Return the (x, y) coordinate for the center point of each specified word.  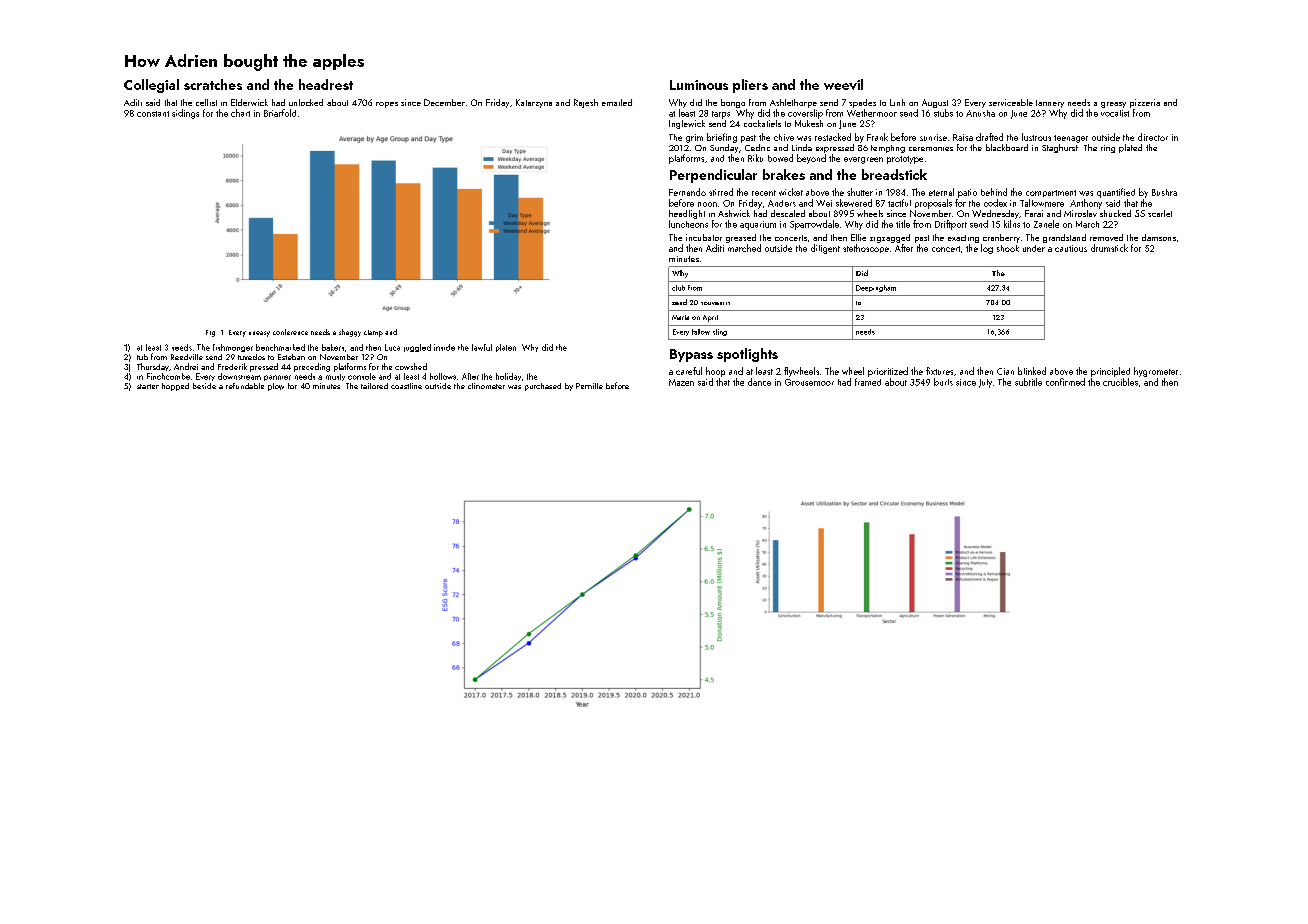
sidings (185, 114)
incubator (704, 237)
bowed (780, 158)
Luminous (699, 85)
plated (1130, 148)
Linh (897, 102)
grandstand (1064, 238)
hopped (175, 387)
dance (759, 382)
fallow (701, 332)
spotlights (747, 355)
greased (741, 238)
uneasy (259, 334)
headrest (326, 84)
